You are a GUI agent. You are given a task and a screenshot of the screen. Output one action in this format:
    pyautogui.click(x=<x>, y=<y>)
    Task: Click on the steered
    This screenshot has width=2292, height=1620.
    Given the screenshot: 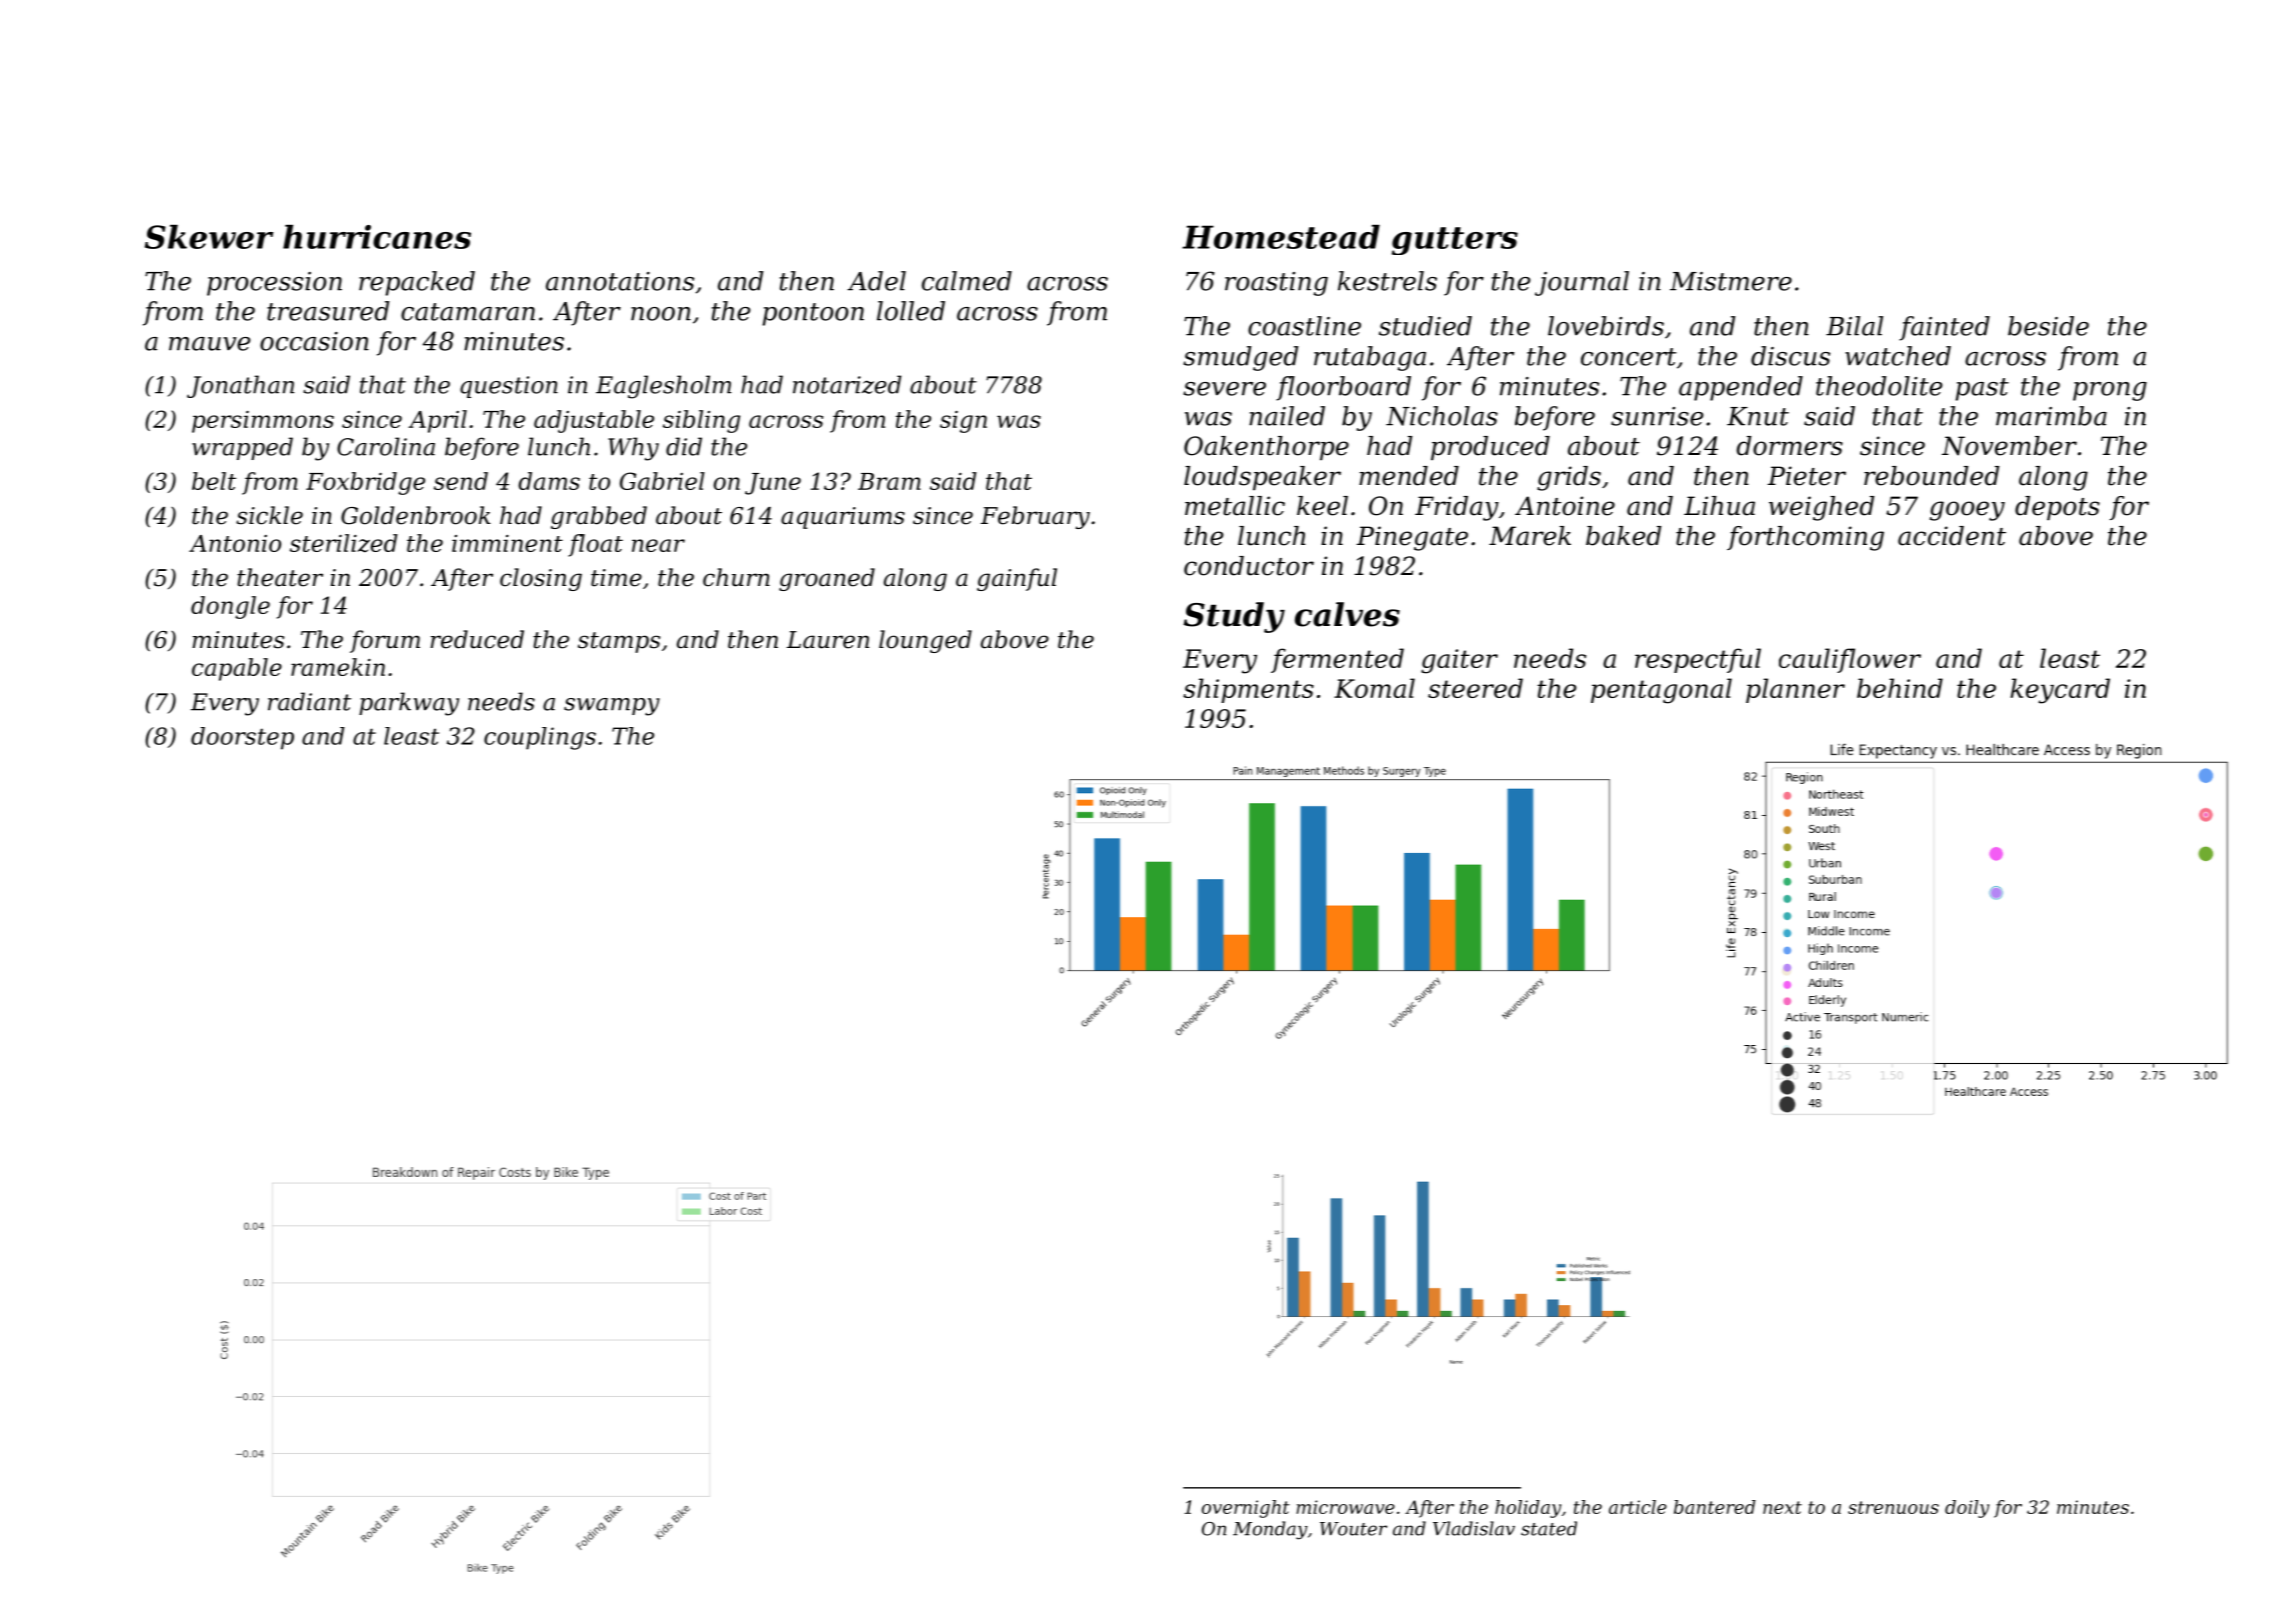 What is the action you would take?
    pyautogui.click(x=1475, y=688)
